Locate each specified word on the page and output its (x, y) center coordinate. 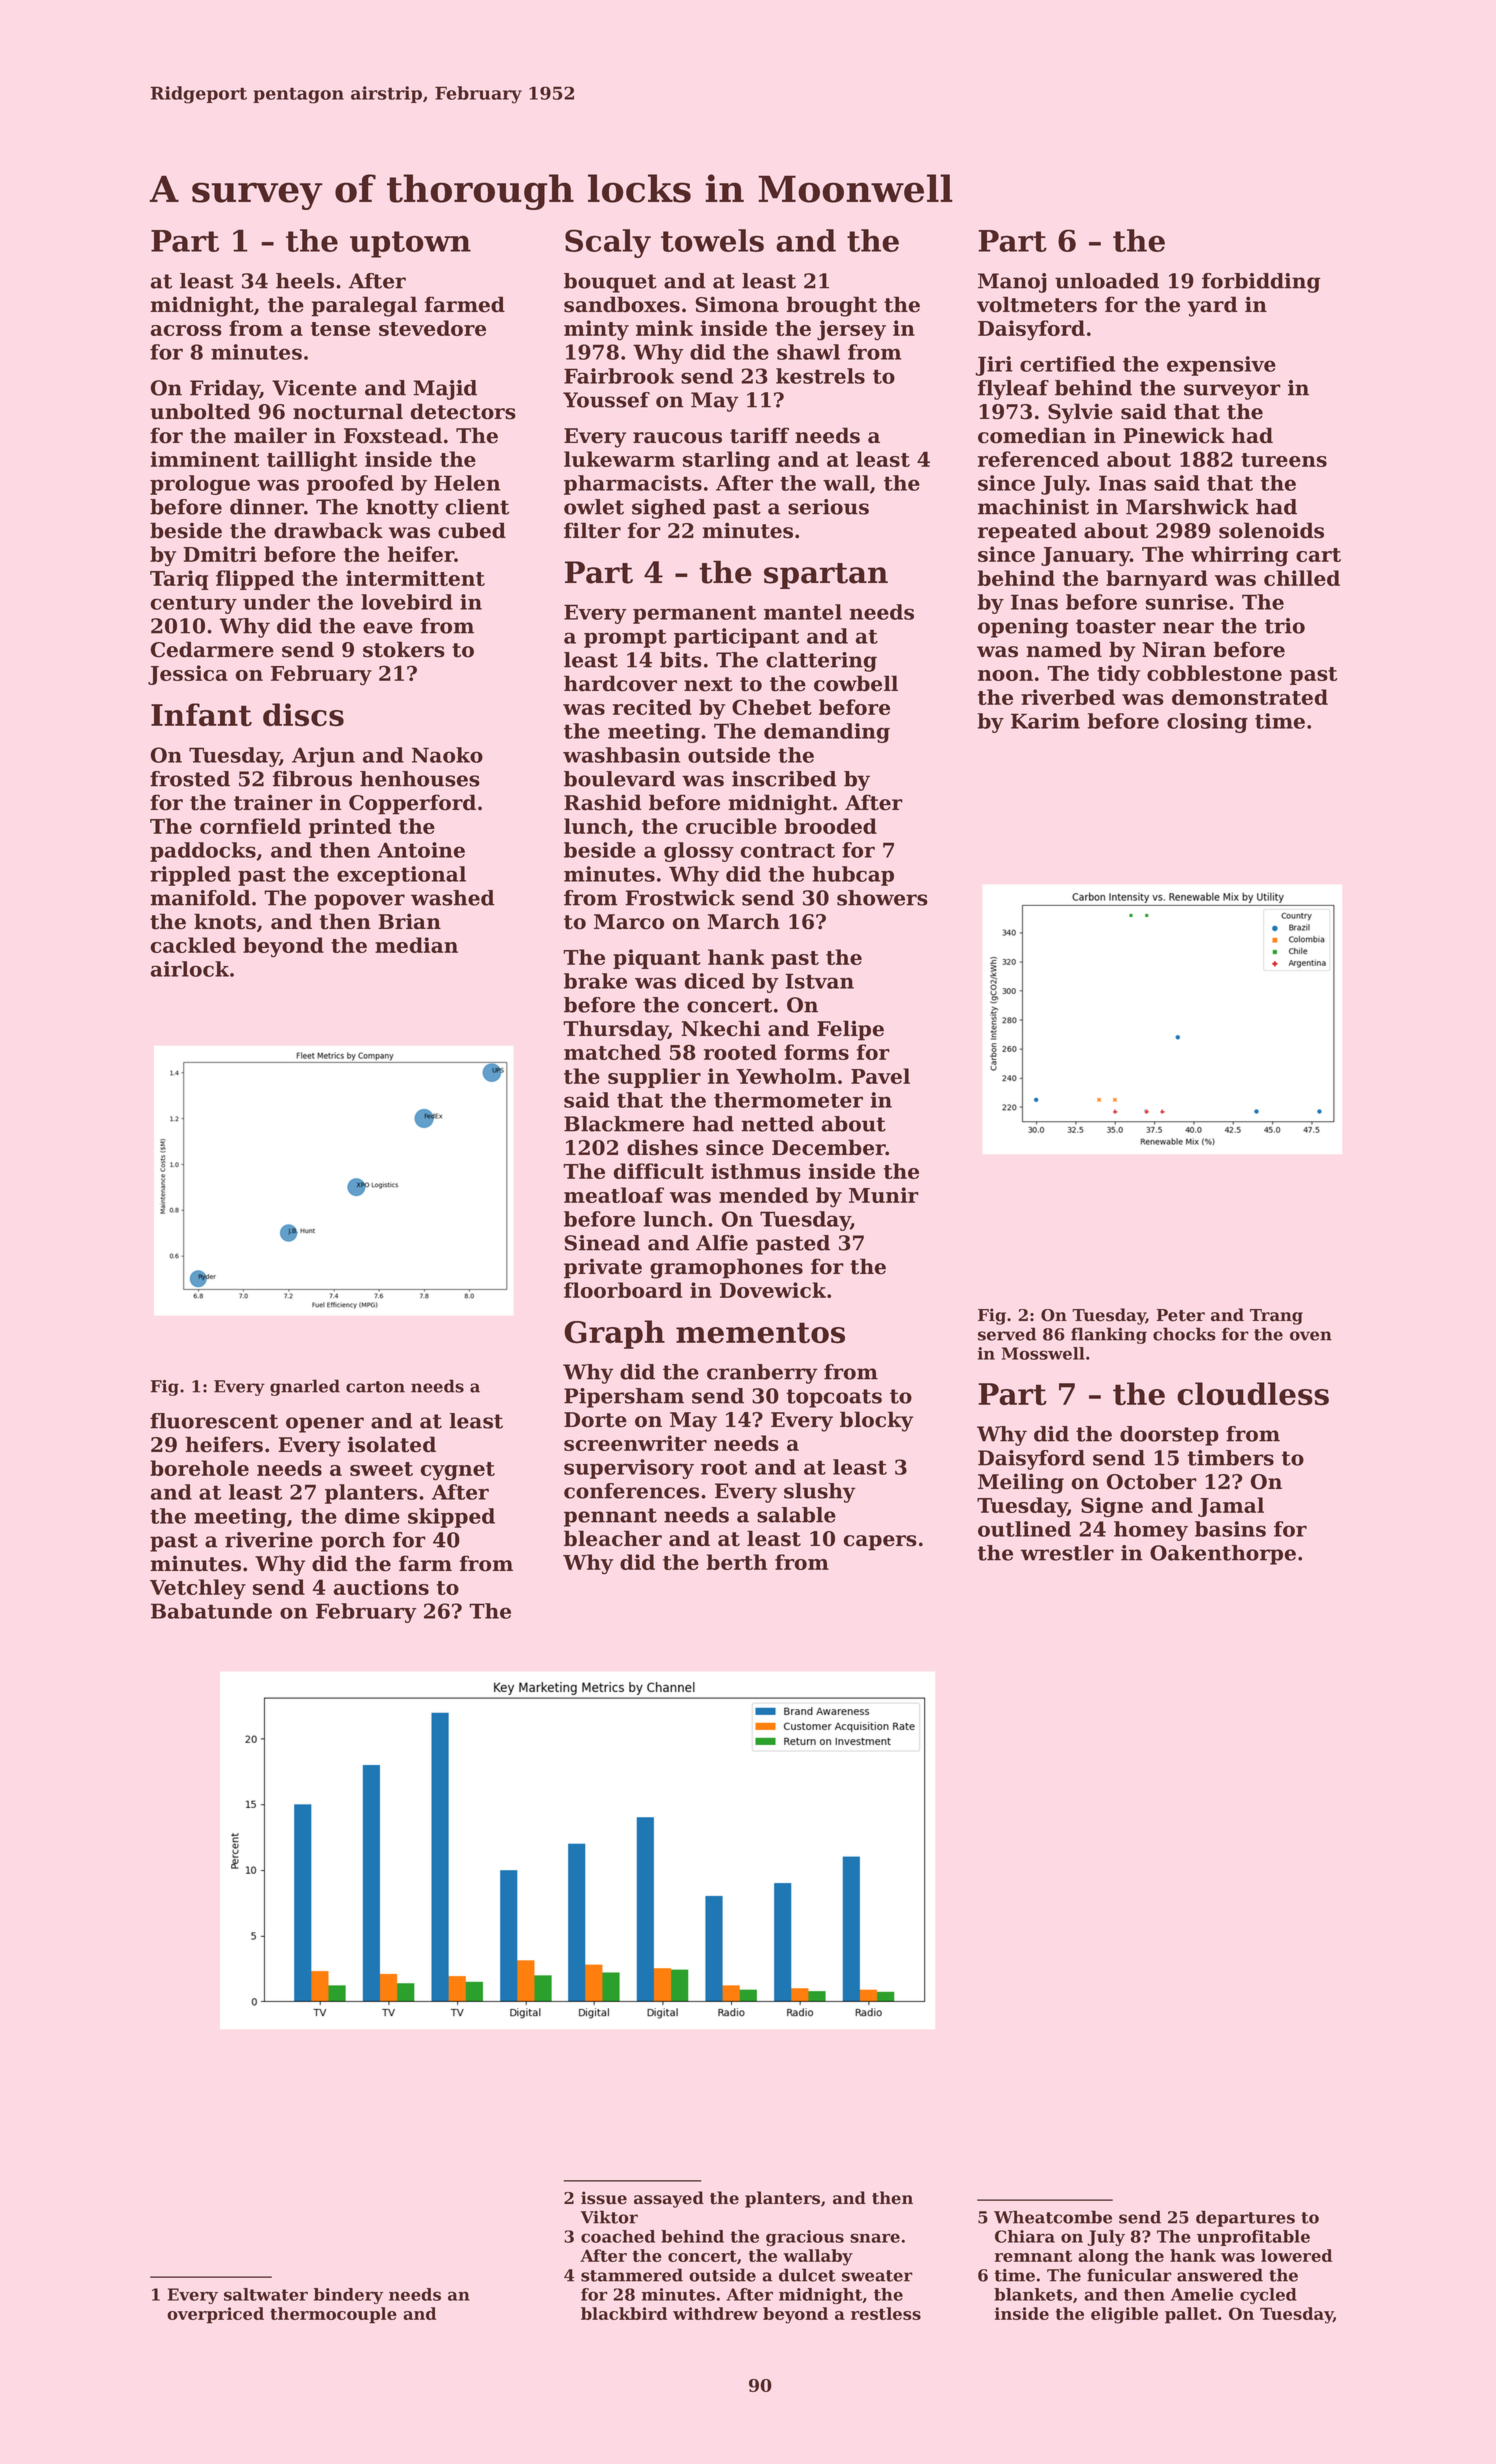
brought (831, 306)
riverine (269, 1540)
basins (1230, 1529)
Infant (201, 715)
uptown (410, 244)
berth (737, 1562)
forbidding (1261, 283)
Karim (1045, 721)
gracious (805, 2238)
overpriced (215, 2315)
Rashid (603, 802)
